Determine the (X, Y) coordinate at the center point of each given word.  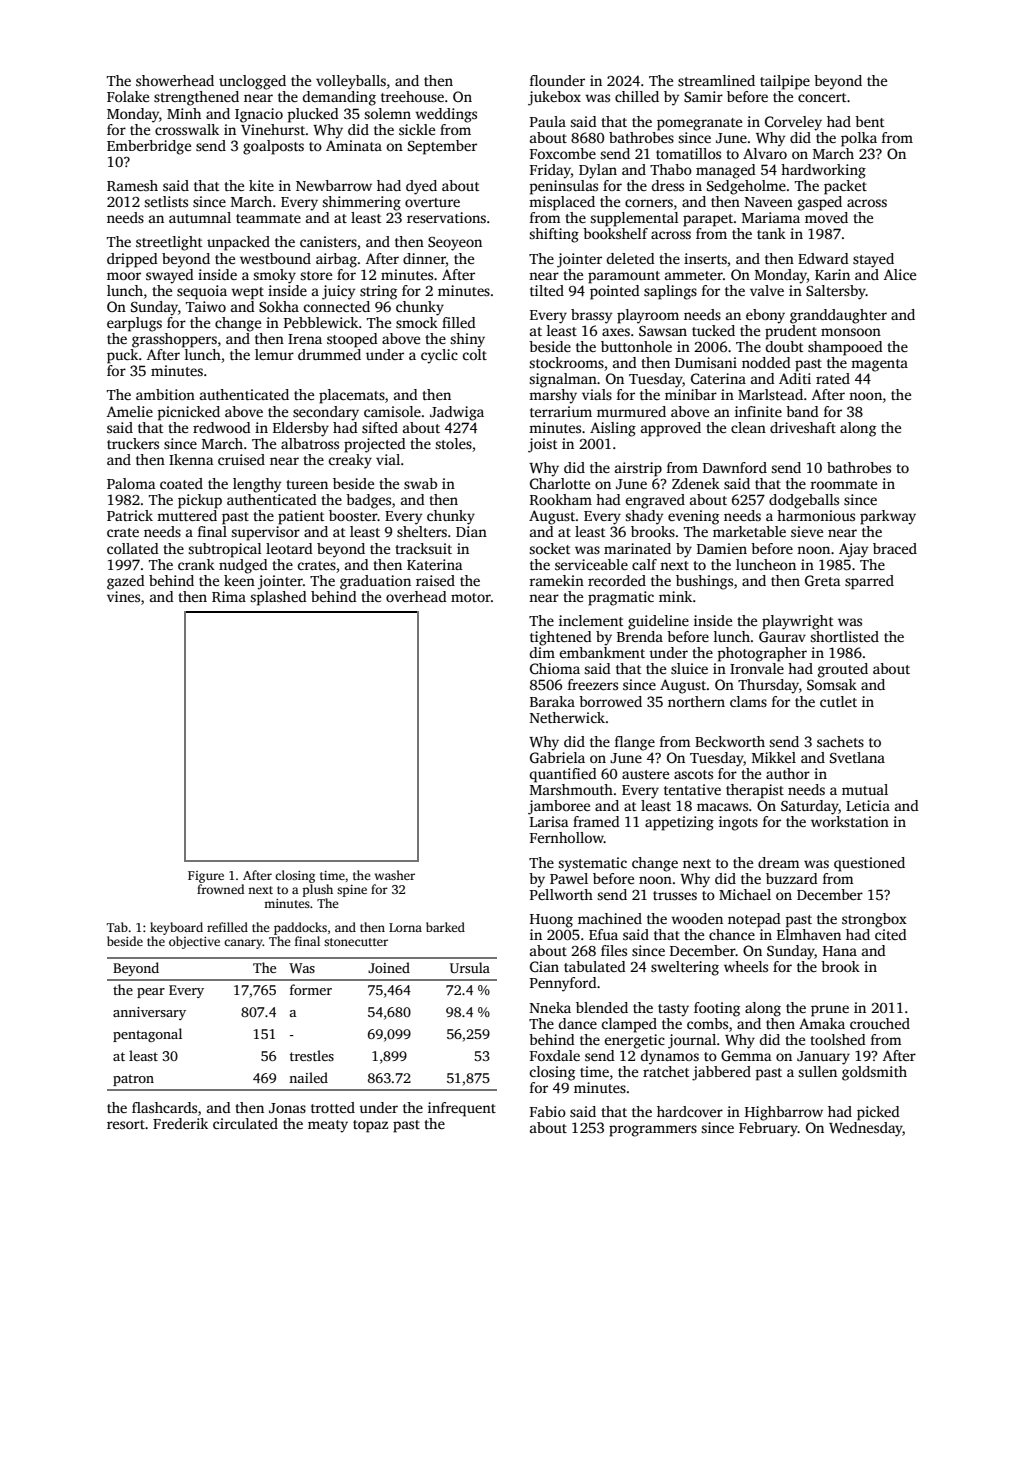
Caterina (718, 378)
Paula (548, 121)
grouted (843, 670)
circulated (245, 1123)
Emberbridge (149, 147)
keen (239, 580)
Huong (551, 921)
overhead (416, 596)
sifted (380, 427)
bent (869, 121)
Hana (840, 951)
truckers (133, 443)
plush (317, 890)
